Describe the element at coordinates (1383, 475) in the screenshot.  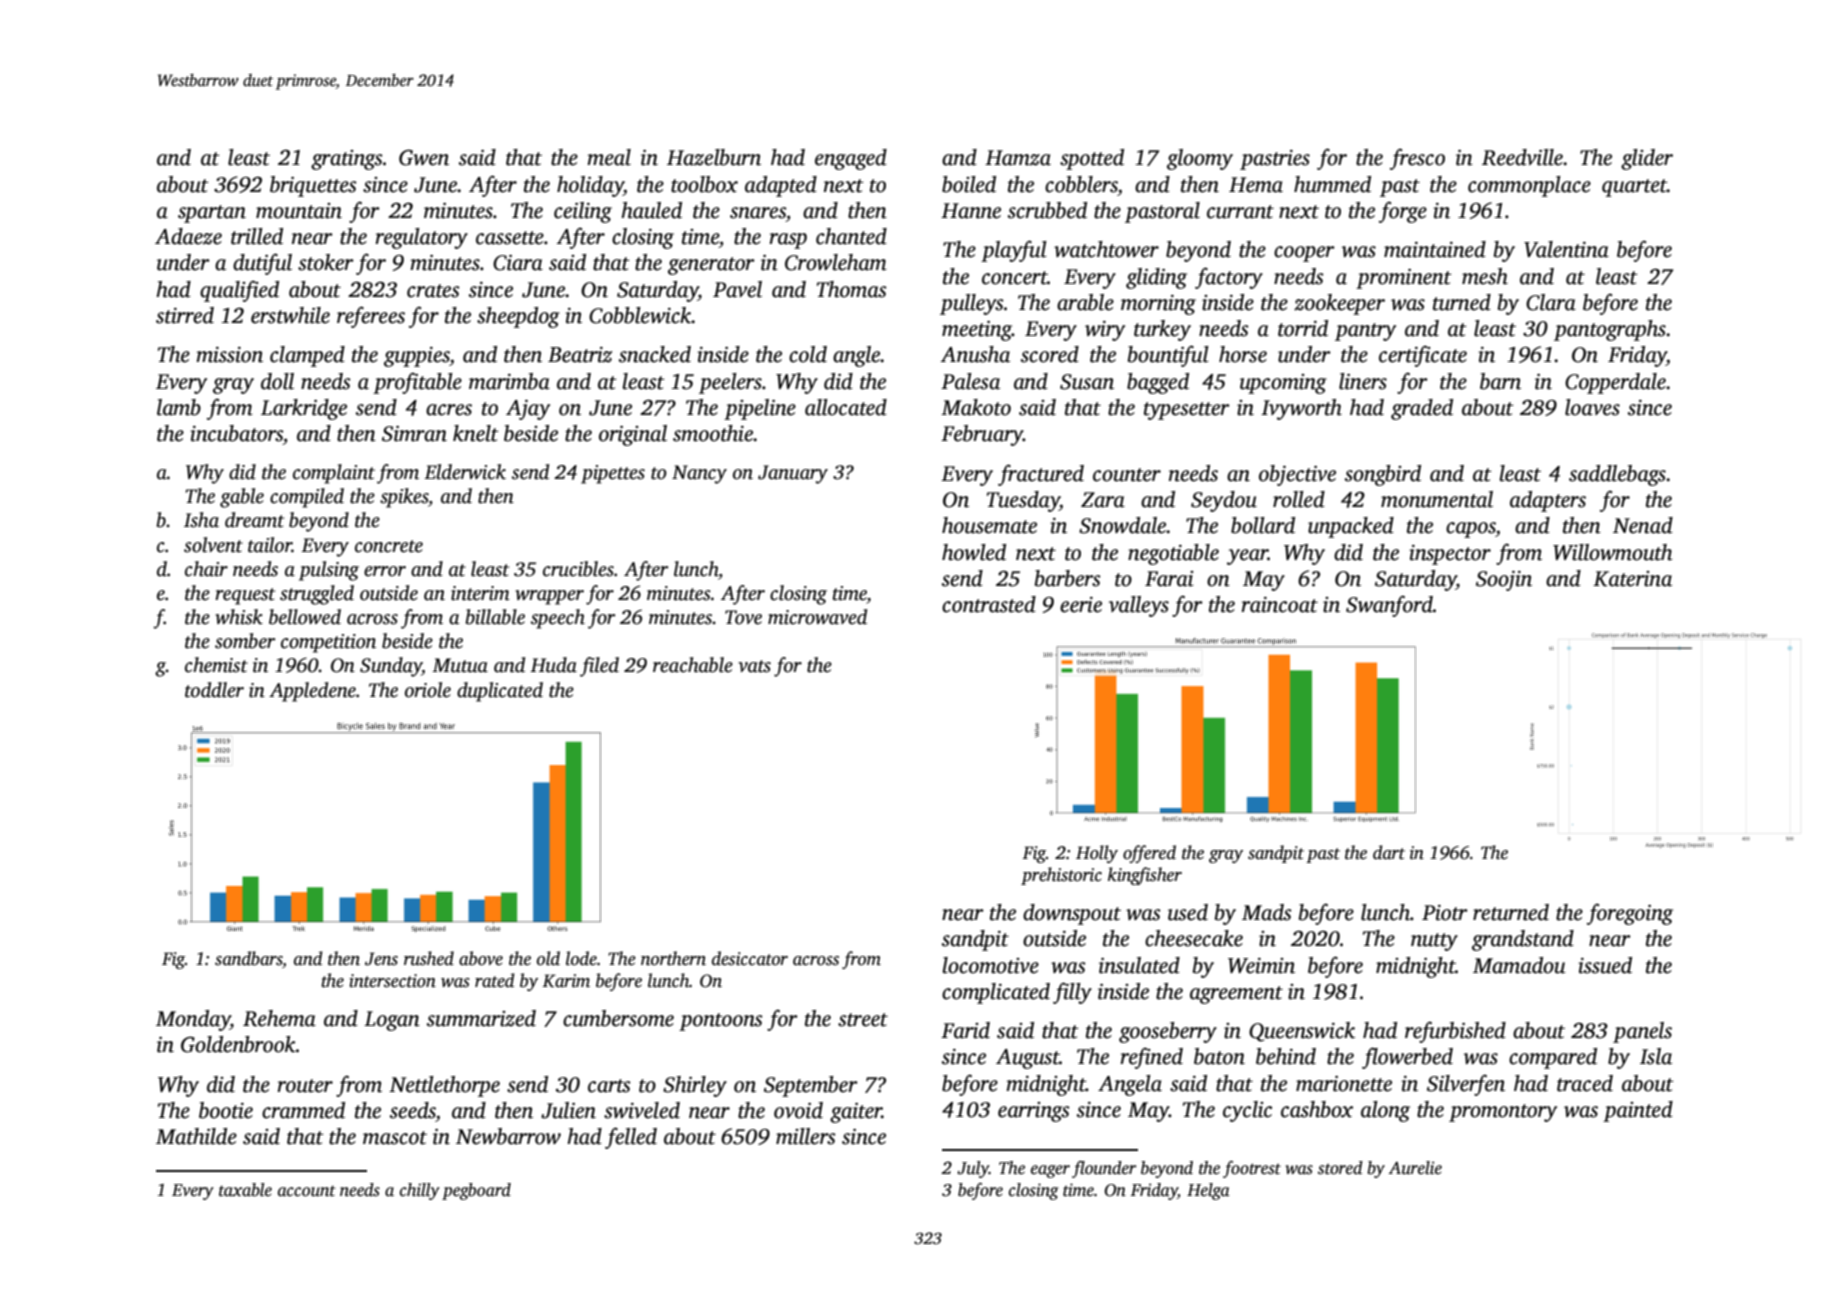
I see `songbird` at that location.
